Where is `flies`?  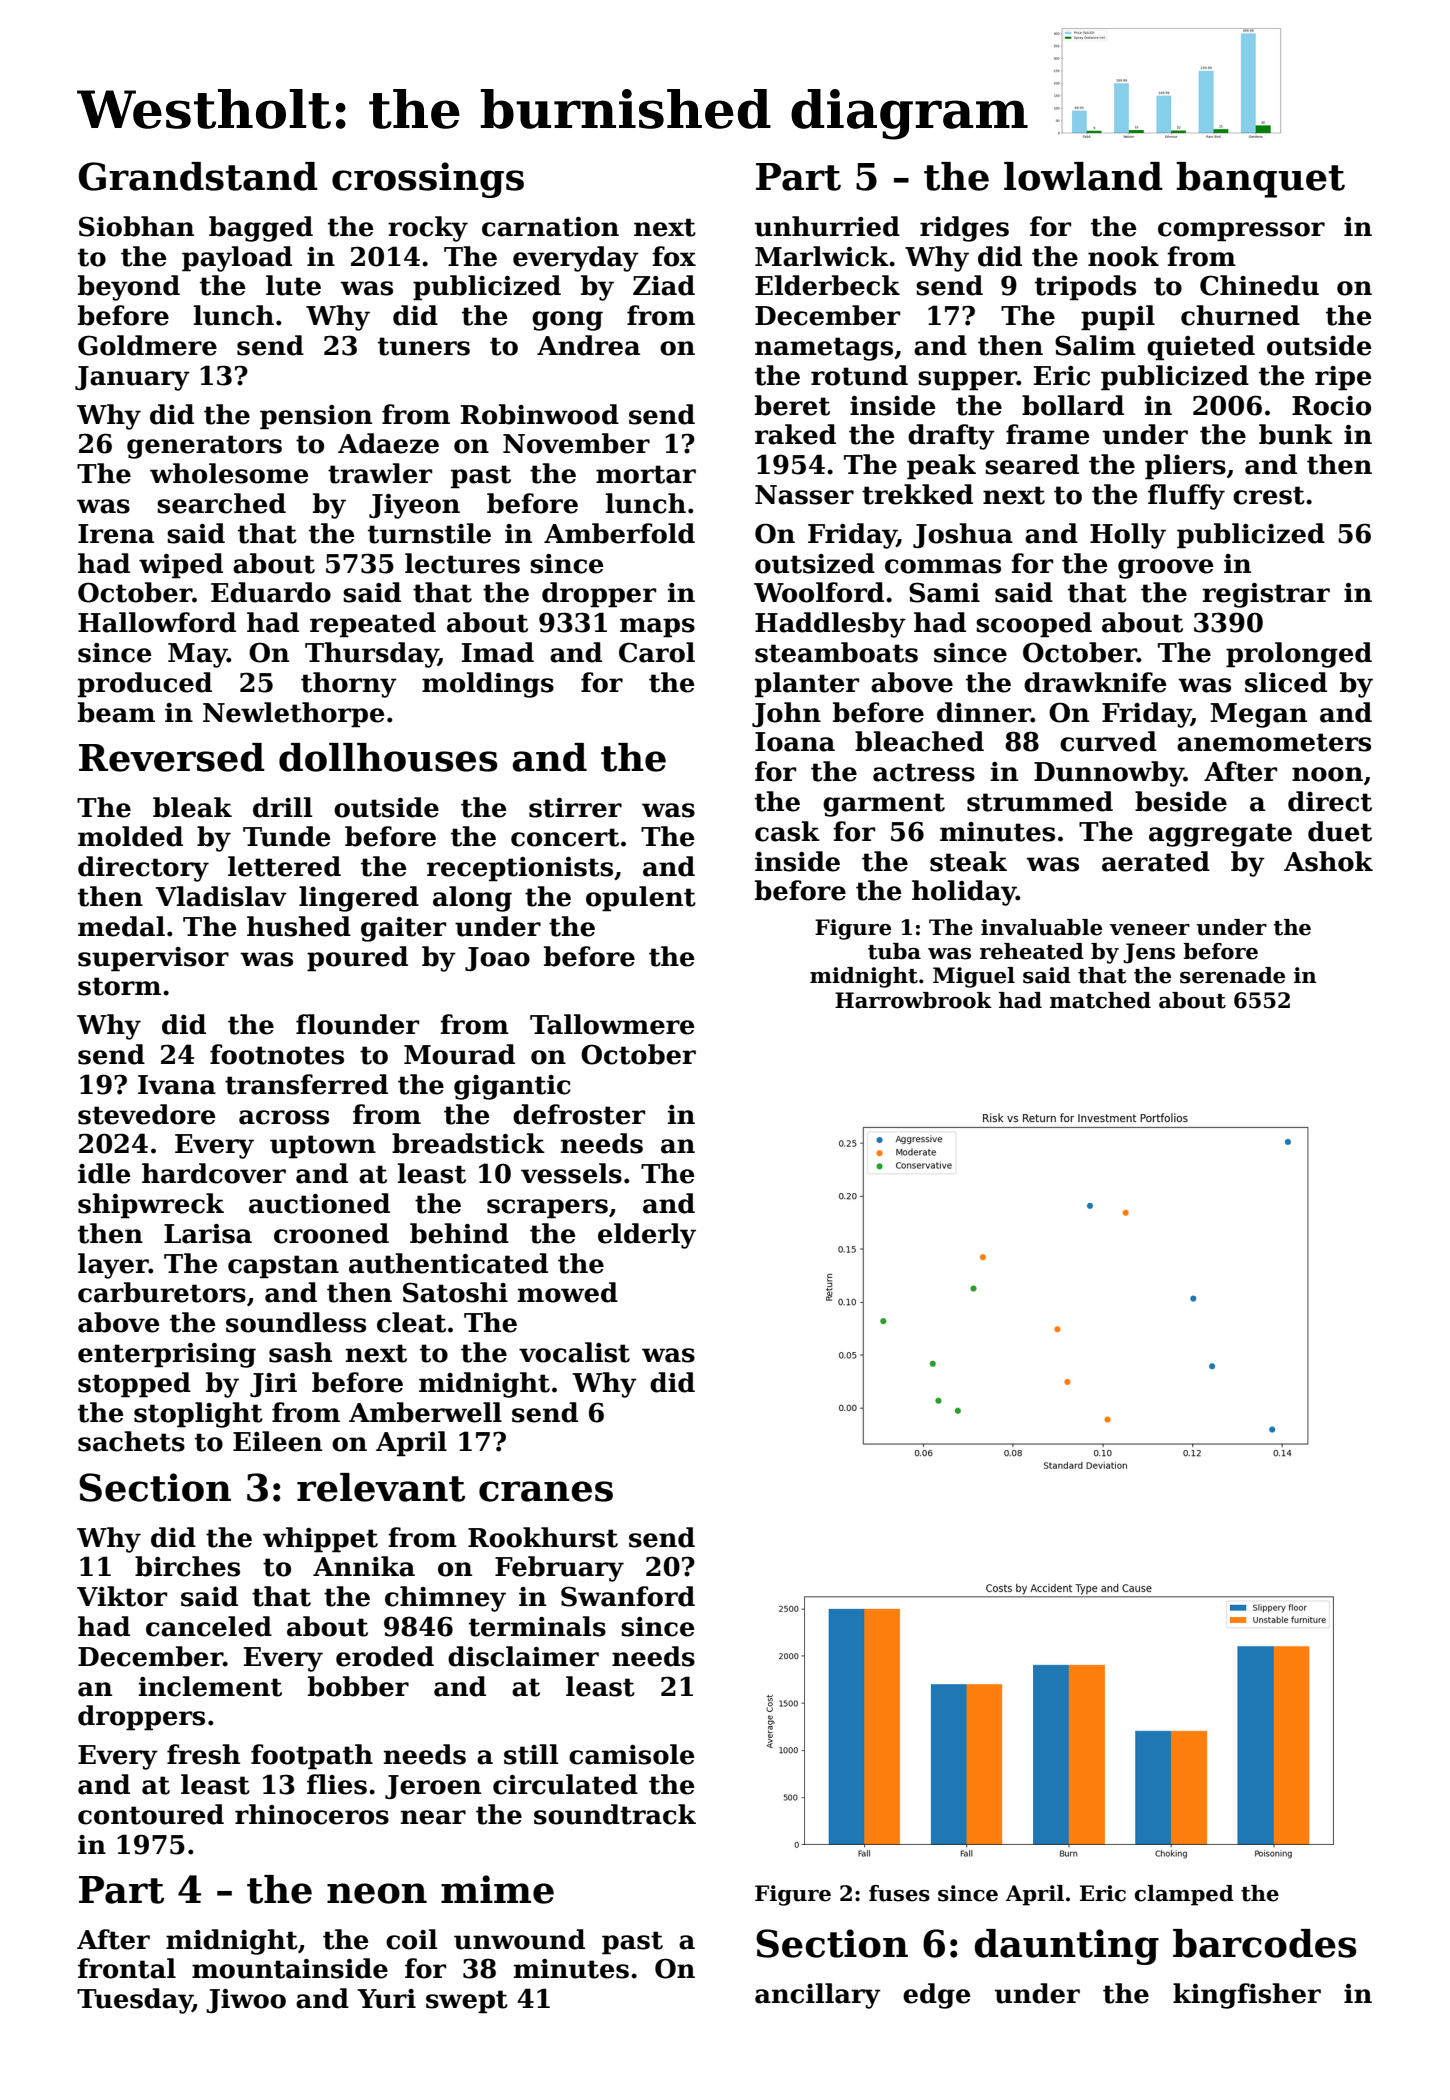
flies is located at coordinates (337, 1784).
